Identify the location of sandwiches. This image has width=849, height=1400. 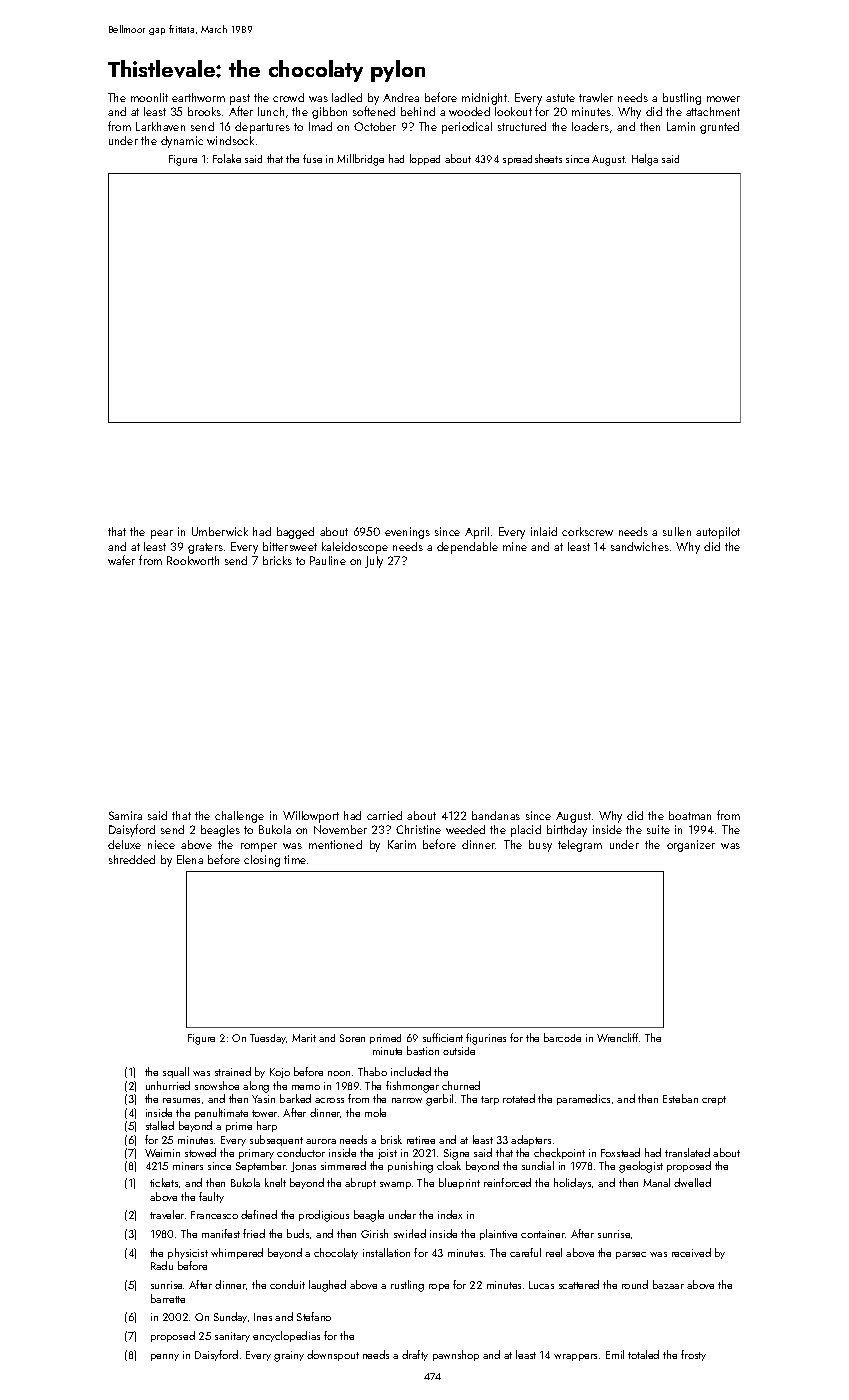
(640, 546).
